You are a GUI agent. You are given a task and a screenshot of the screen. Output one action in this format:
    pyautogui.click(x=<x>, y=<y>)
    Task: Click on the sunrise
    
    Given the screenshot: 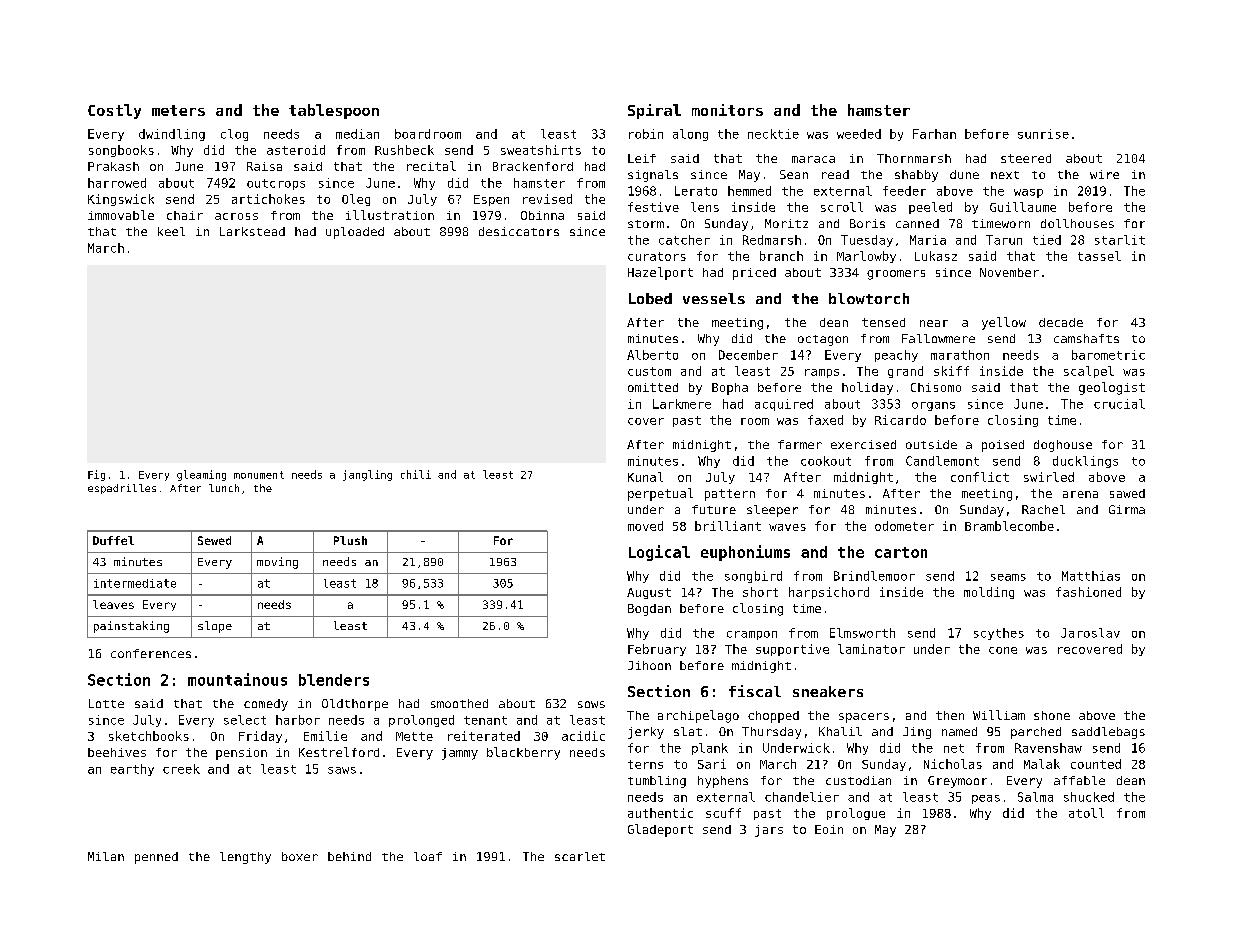 What is the action you would take?
    pyautogui.click(x=1043, y=134)
